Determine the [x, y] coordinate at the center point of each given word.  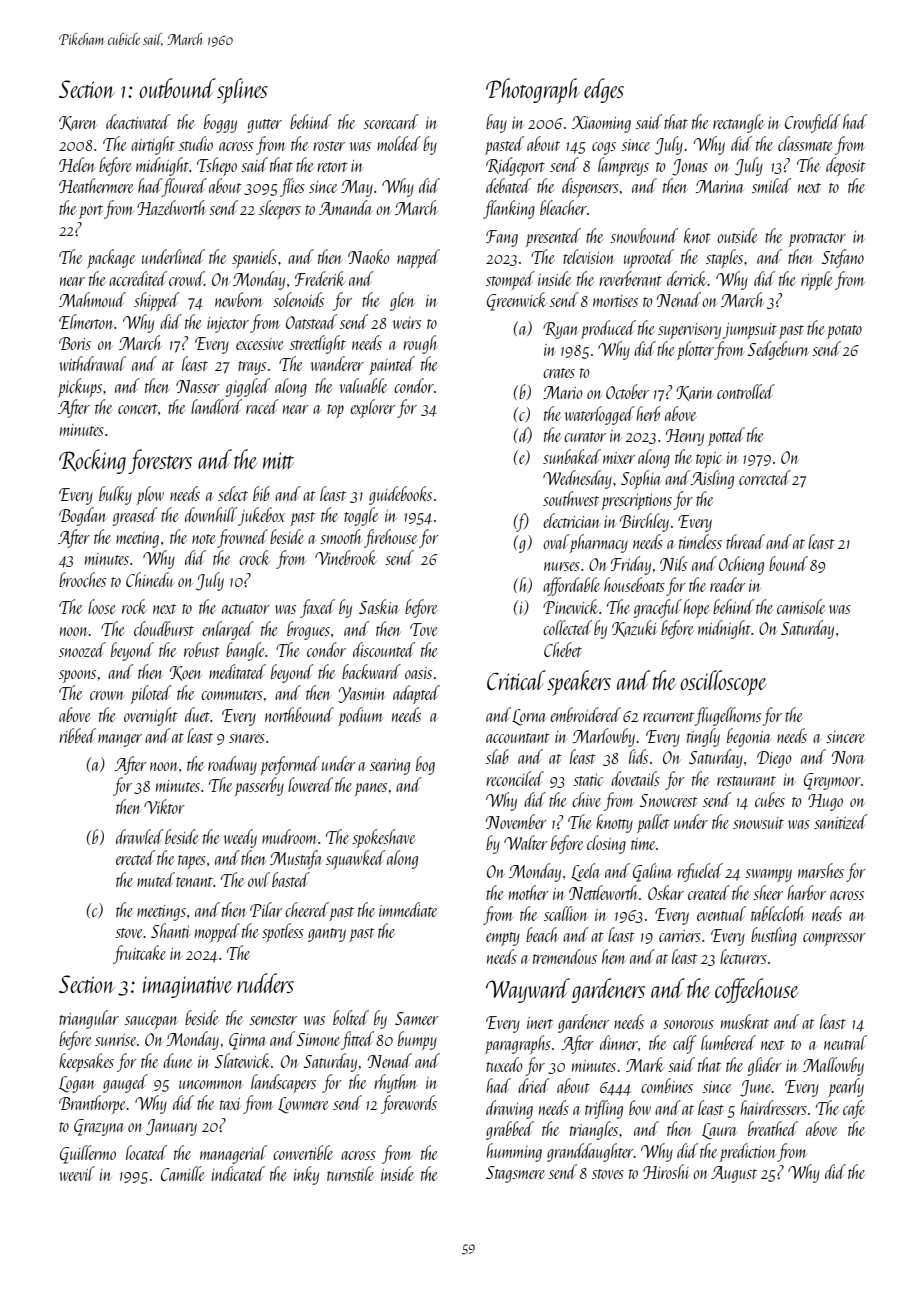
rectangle [738, 123]
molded [399, 143]
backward [371, 671]
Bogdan [83, 516]
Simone [318, 1039]
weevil [77, 1173]
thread [745, 541]
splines [242, 91]
